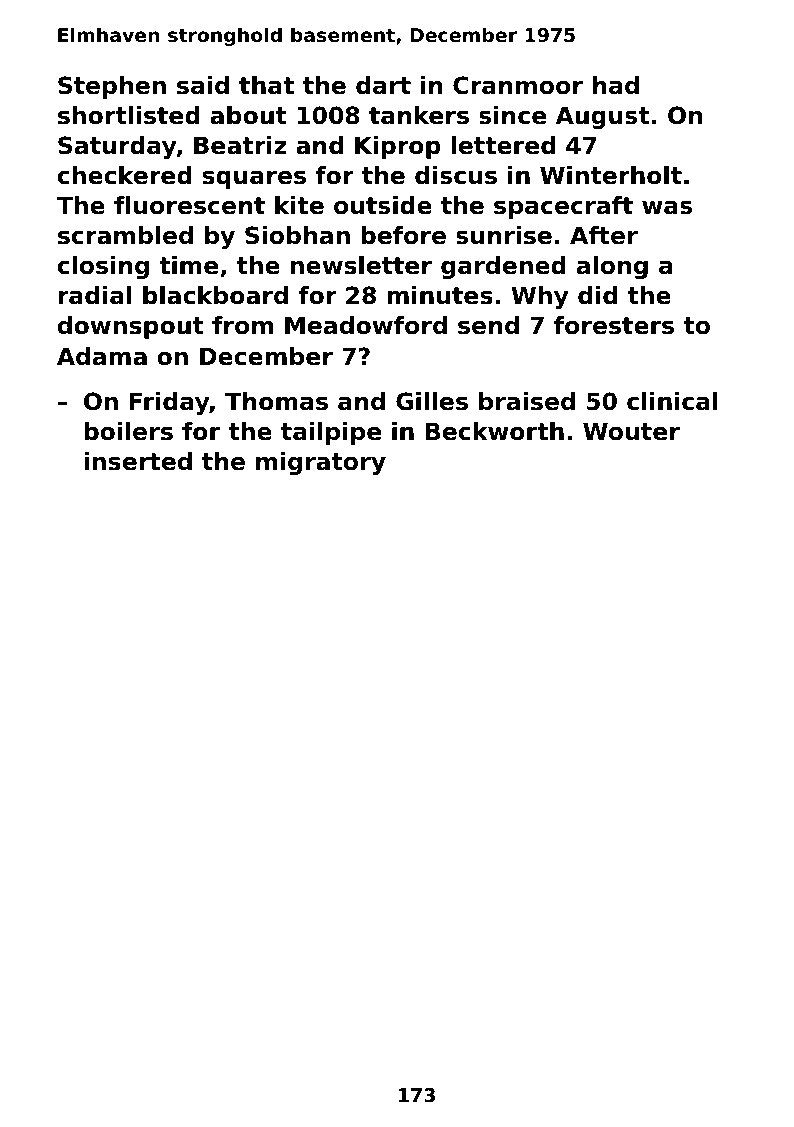 This page has width=794, height=1127. I want to click on tailpipe, so click(331, 433).
